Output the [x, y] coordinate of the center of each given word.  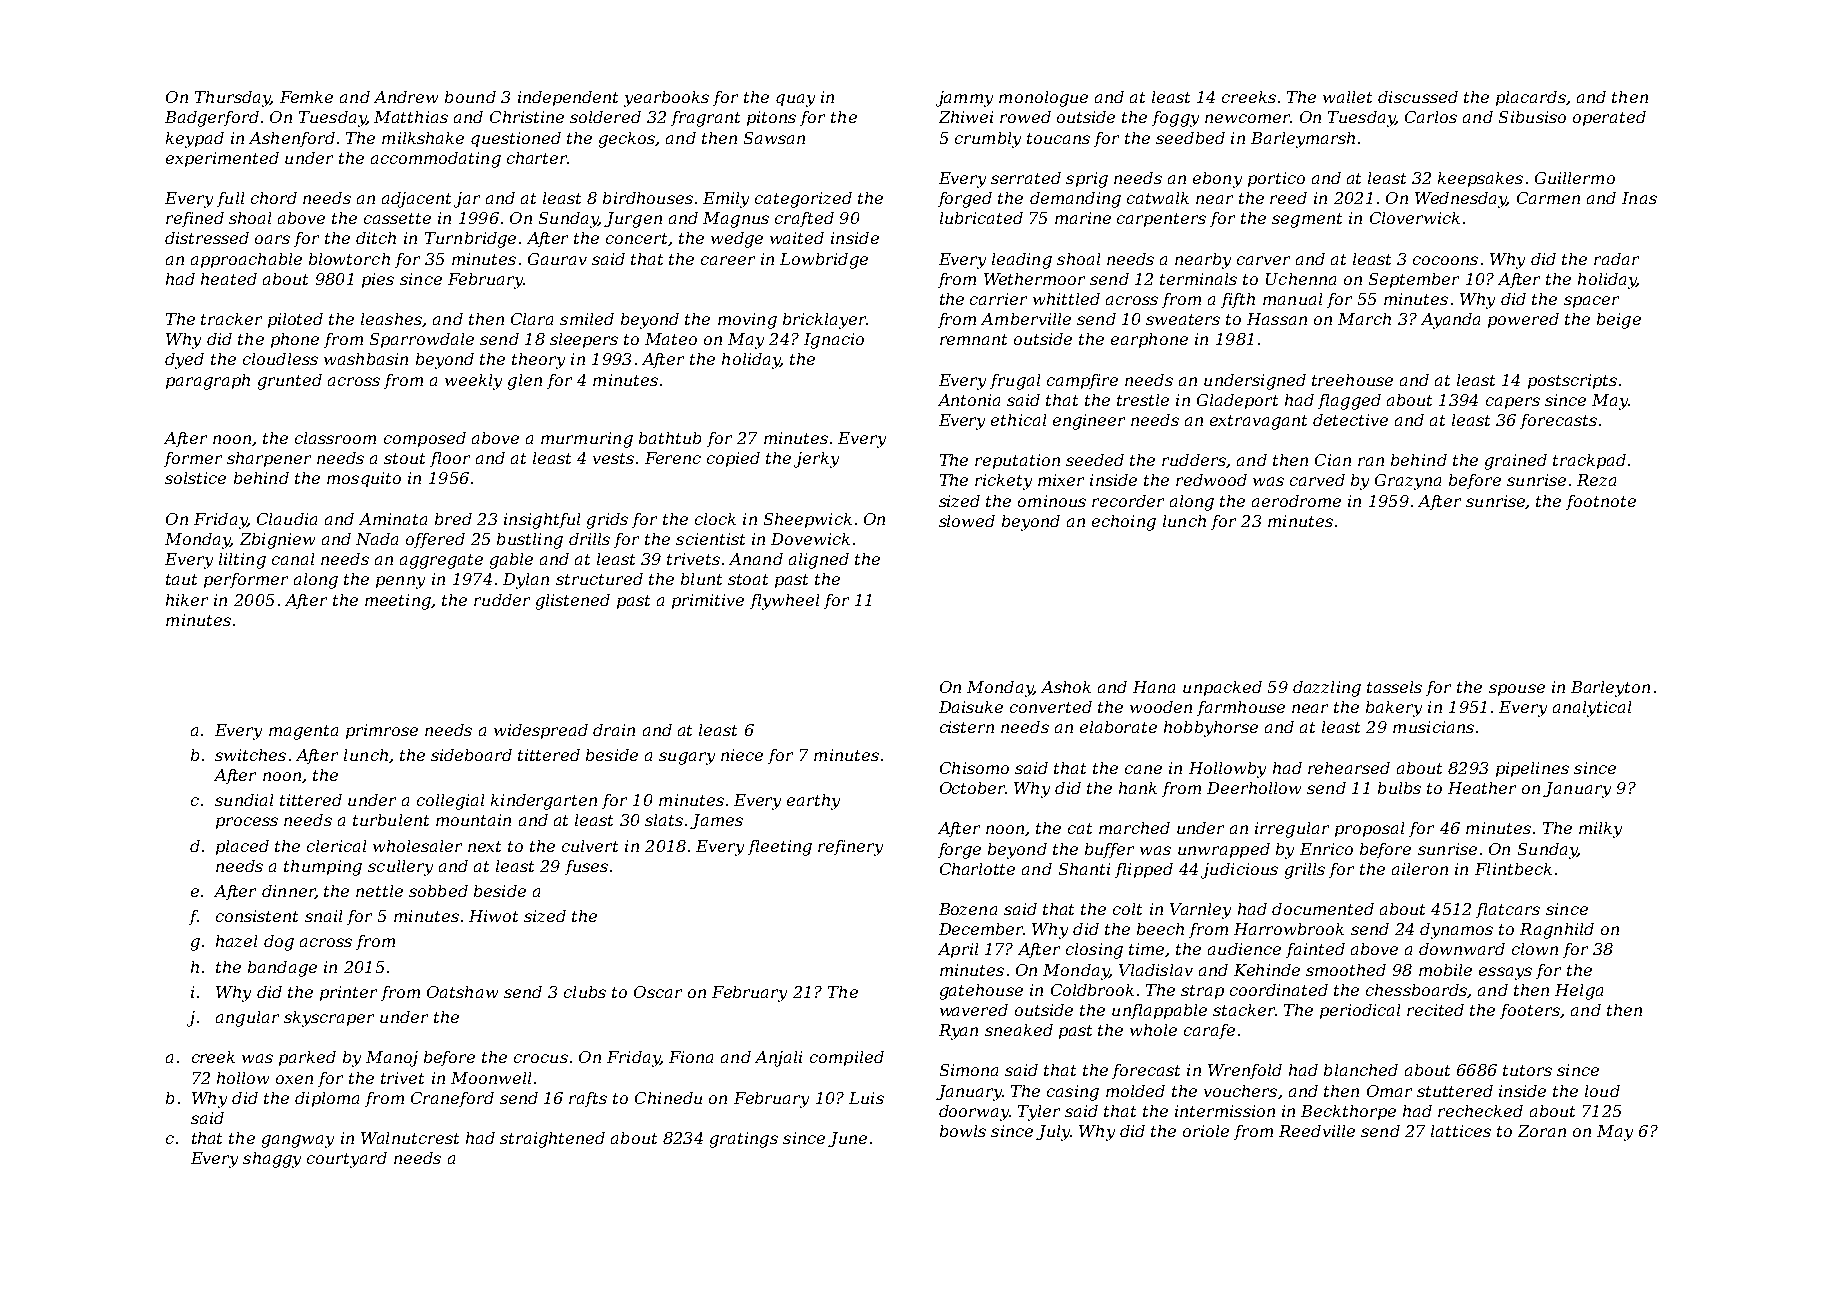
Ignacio [834, 341]
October [972, 788]
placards [1531, 98]
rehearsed [1349, 768]
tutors [1527, 1070]
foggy [1175, 119]
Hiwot [493, 916]
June [847, 1139]
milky [1600, 830]
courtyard [347, 1160]
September [1414, 280]
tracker [231, 319]
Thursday [233, 99]
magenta [303, 732]
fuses [586, 867]
